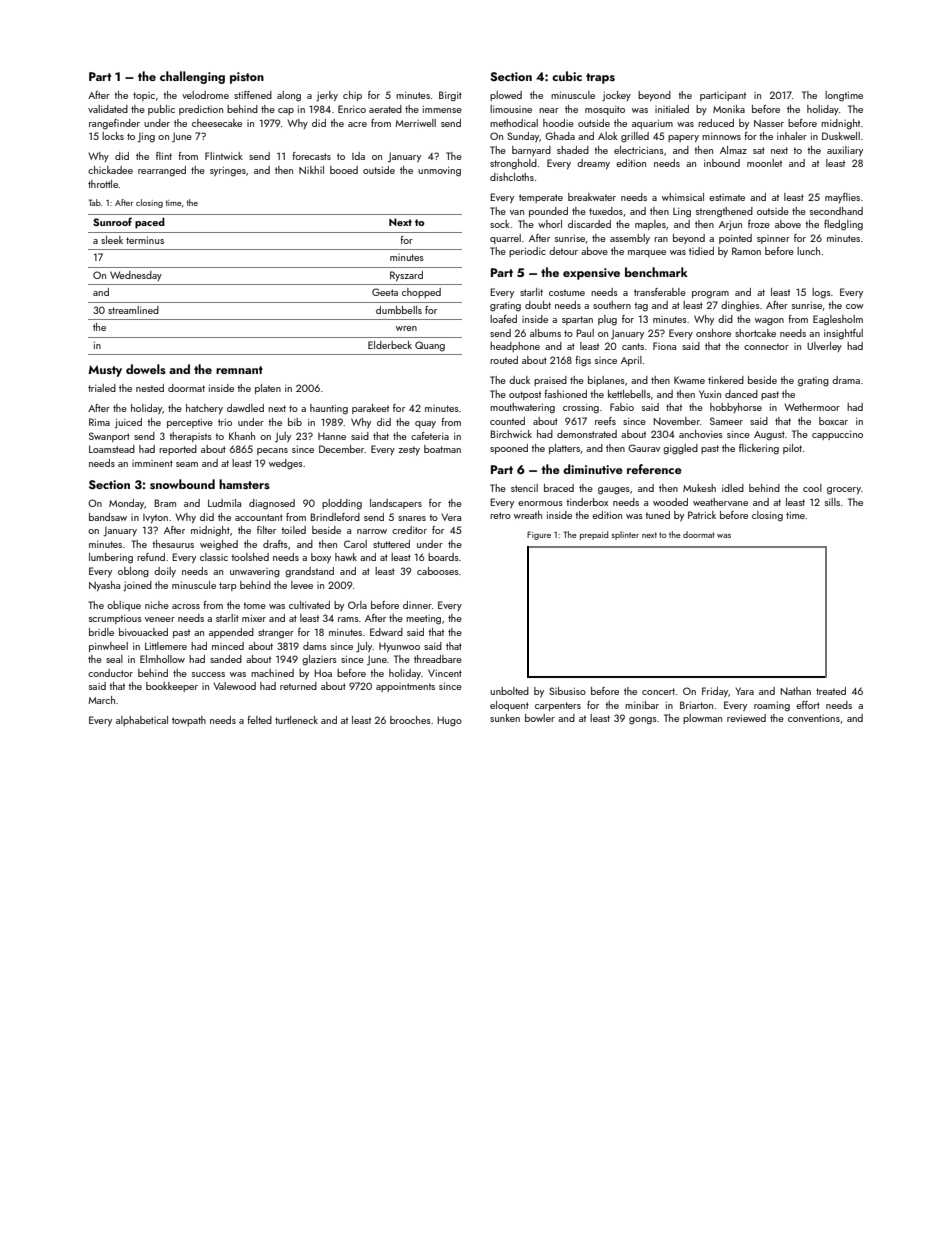 The width and height of the screenshot is (952, 1233). Describe the element at coordinates (186, 606) in the screenshot. I see `across` at that location.
